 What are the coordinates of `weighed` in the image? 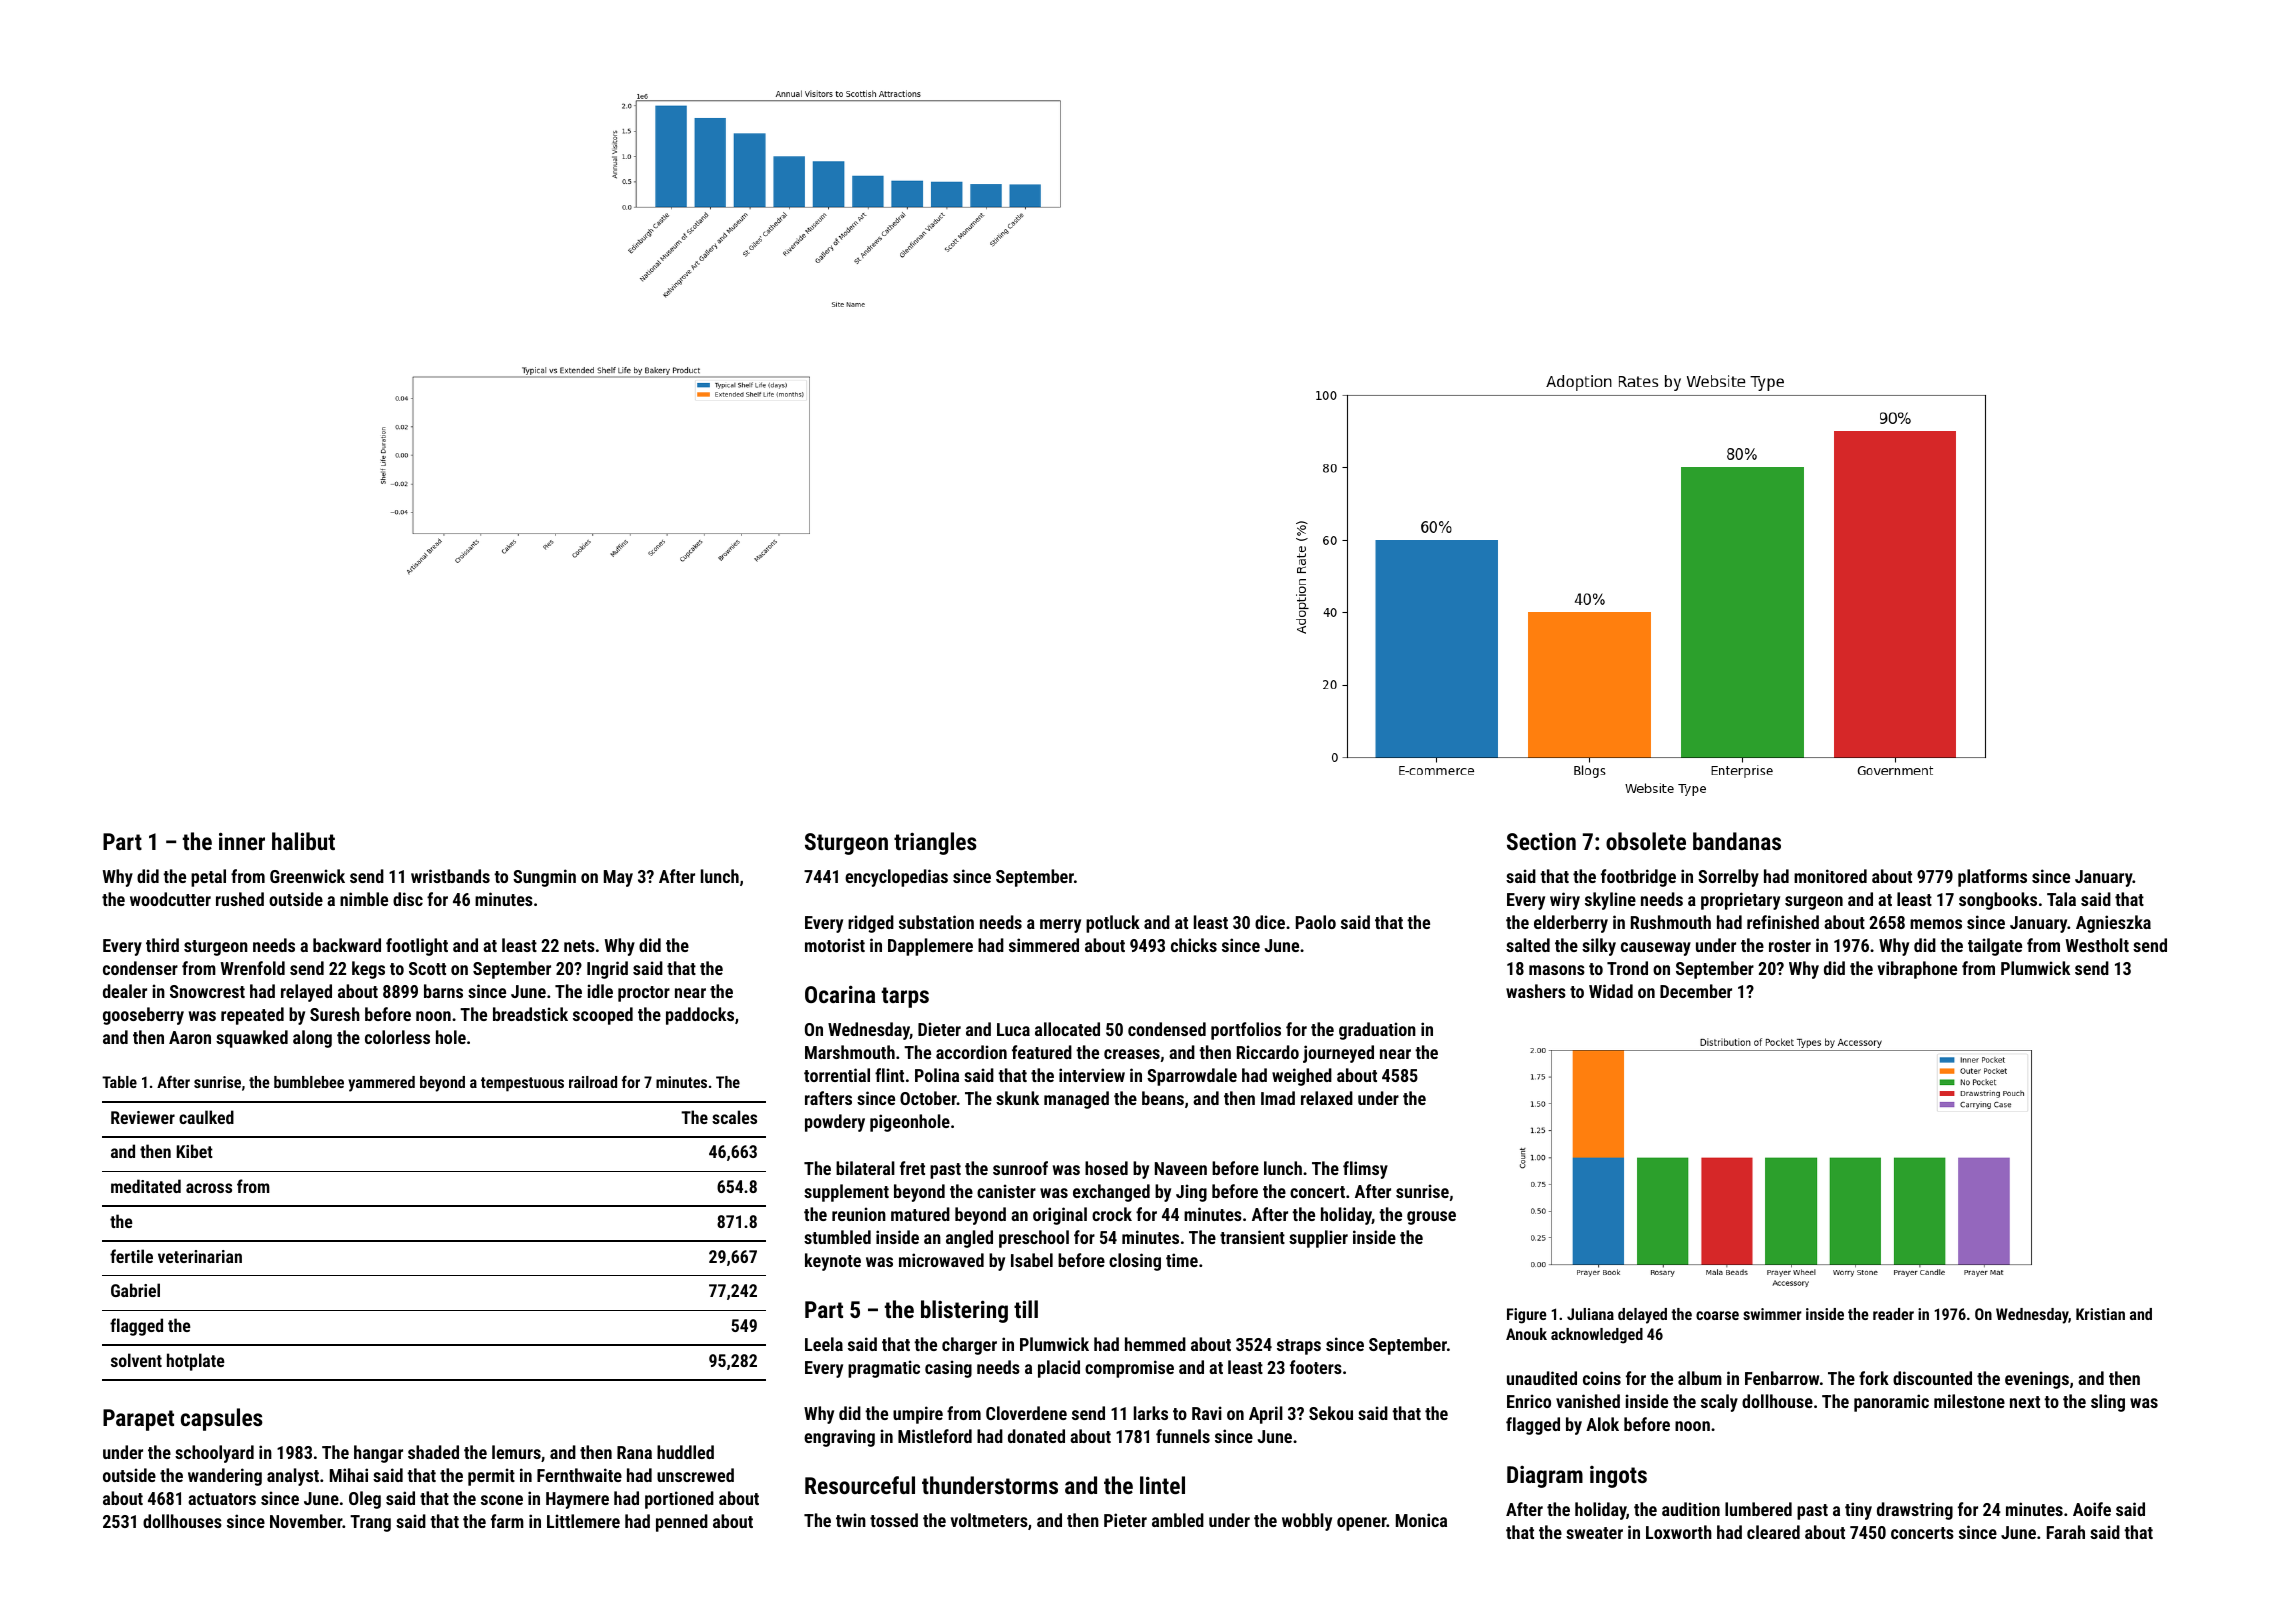 It's located at (1302, 1077).
